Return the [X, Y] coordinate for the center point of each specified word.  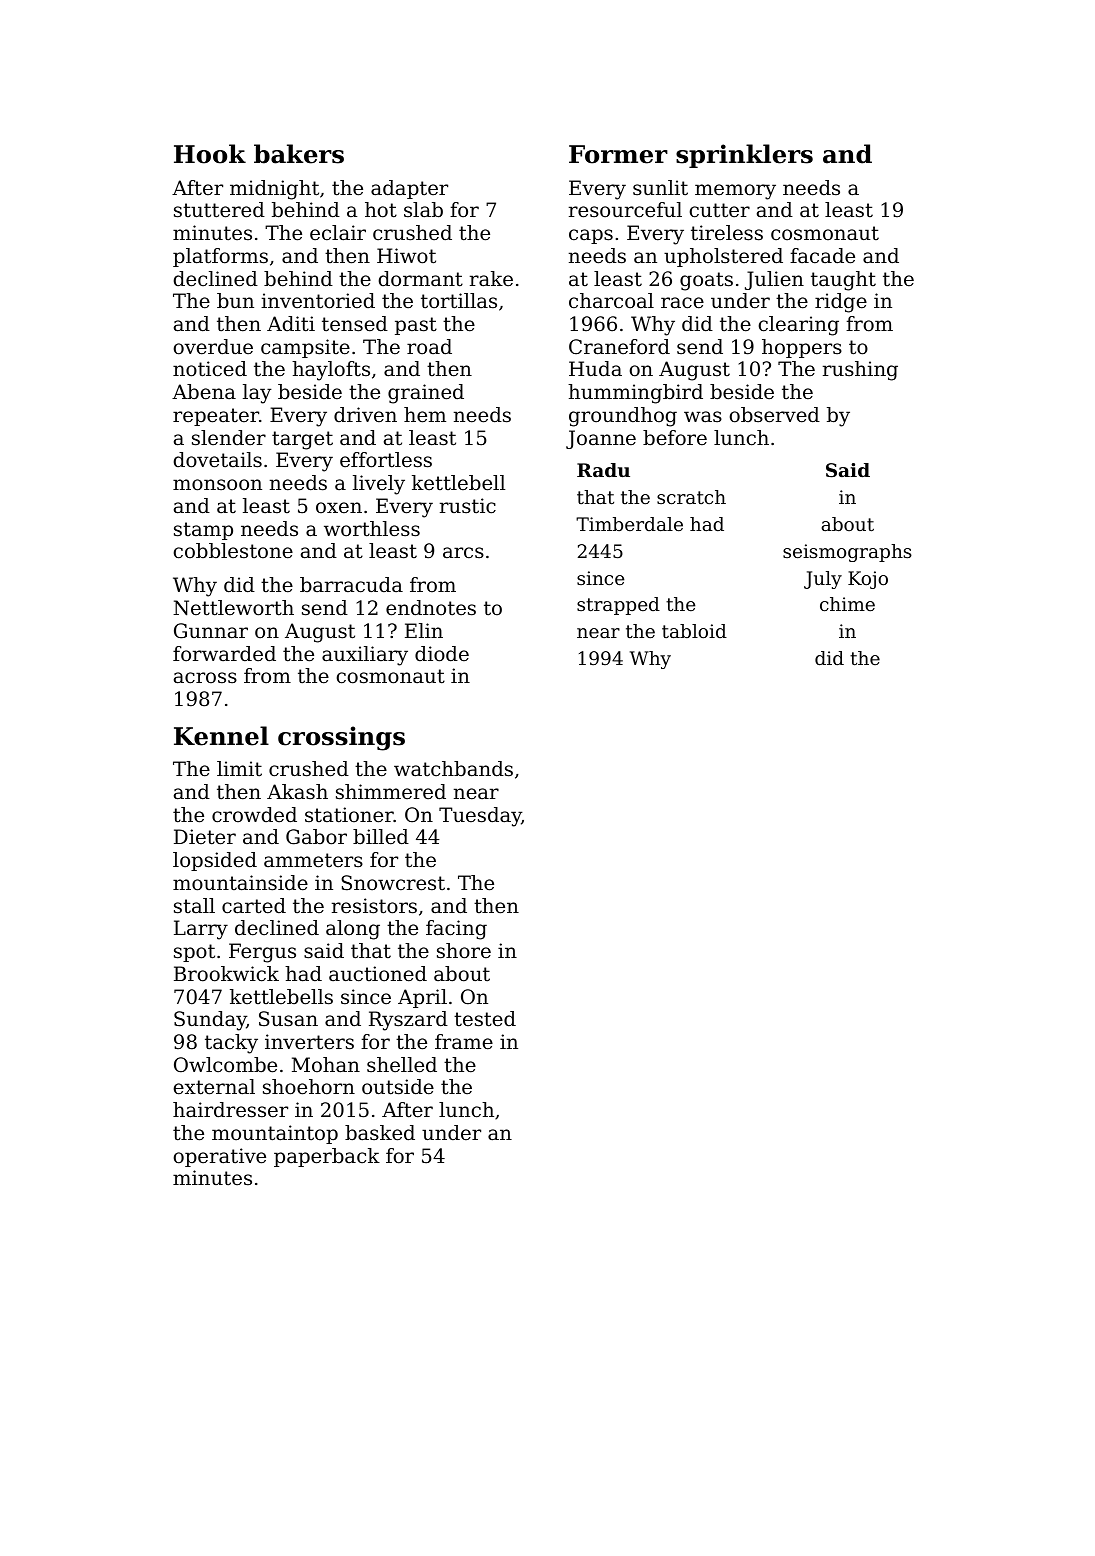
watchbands [453, 769]
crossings [341, 738]
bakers [299, 154]
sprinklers [744, 156]
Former [618, 154]
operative [220, 1157]
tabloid [694, 631]
